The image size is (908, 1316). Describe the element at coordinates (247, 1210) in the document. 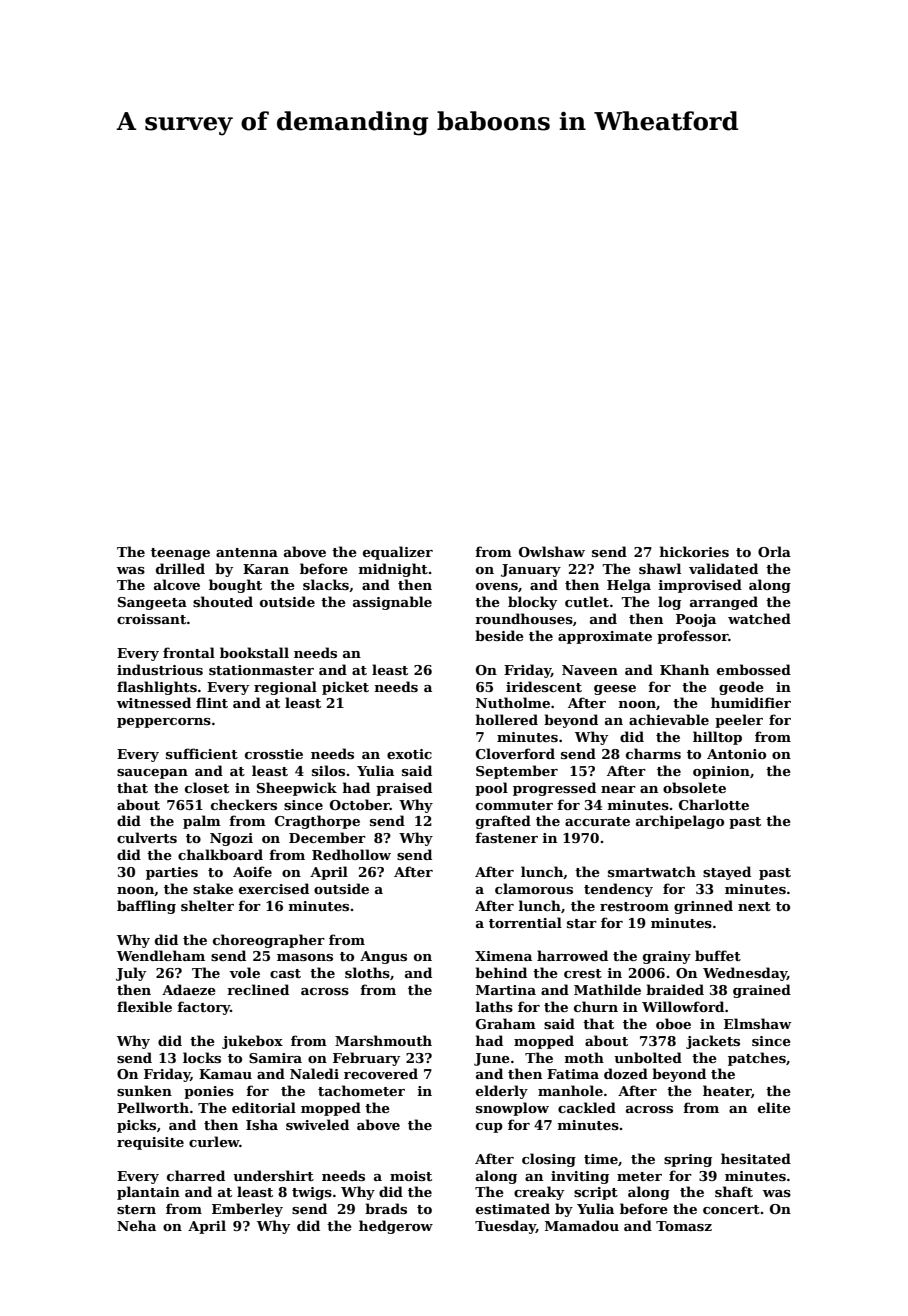

I see `Emberley` at that location.
